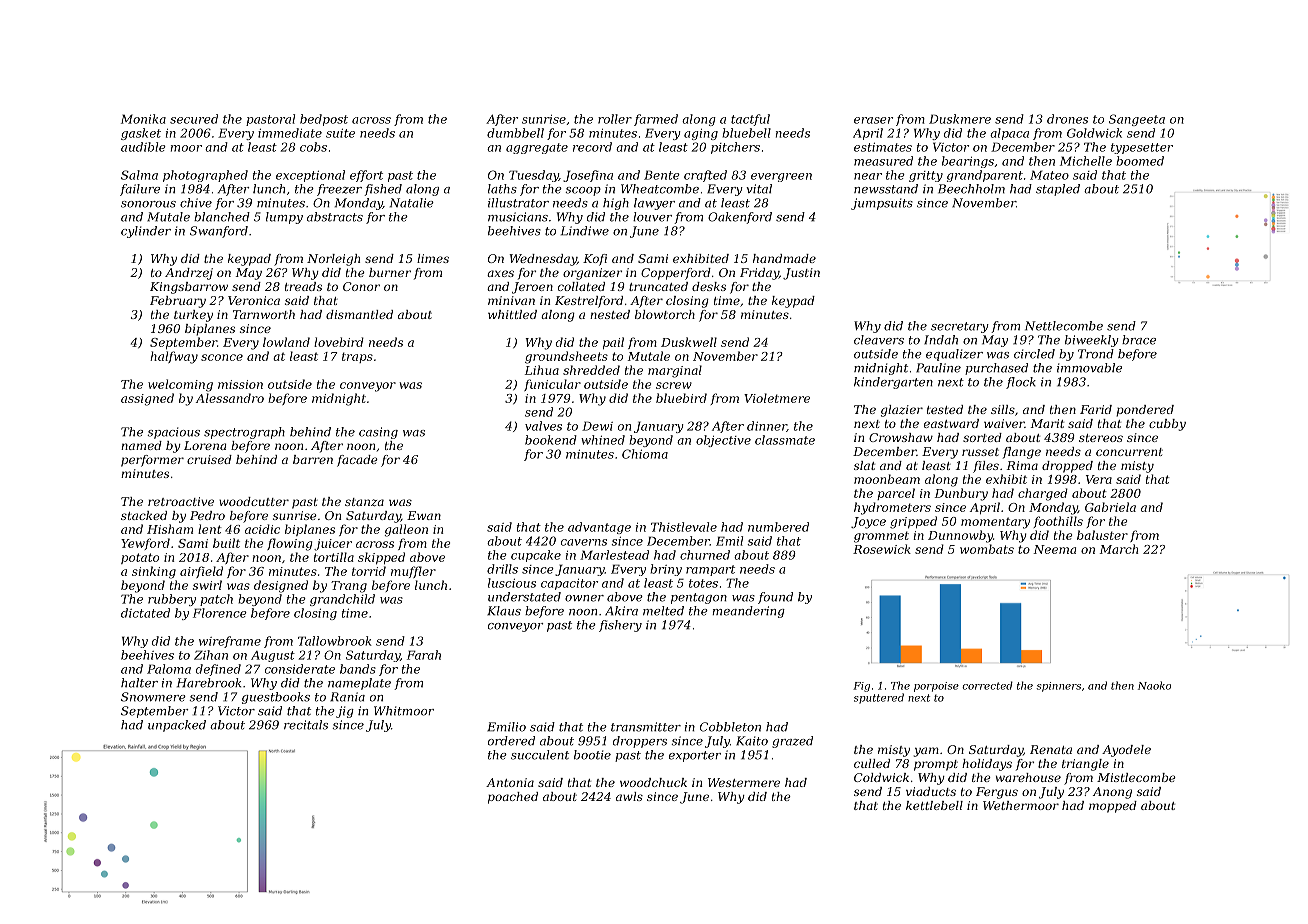 The image size is (1308, 924). I want to click on Cobbleton, so click(730, 727).
